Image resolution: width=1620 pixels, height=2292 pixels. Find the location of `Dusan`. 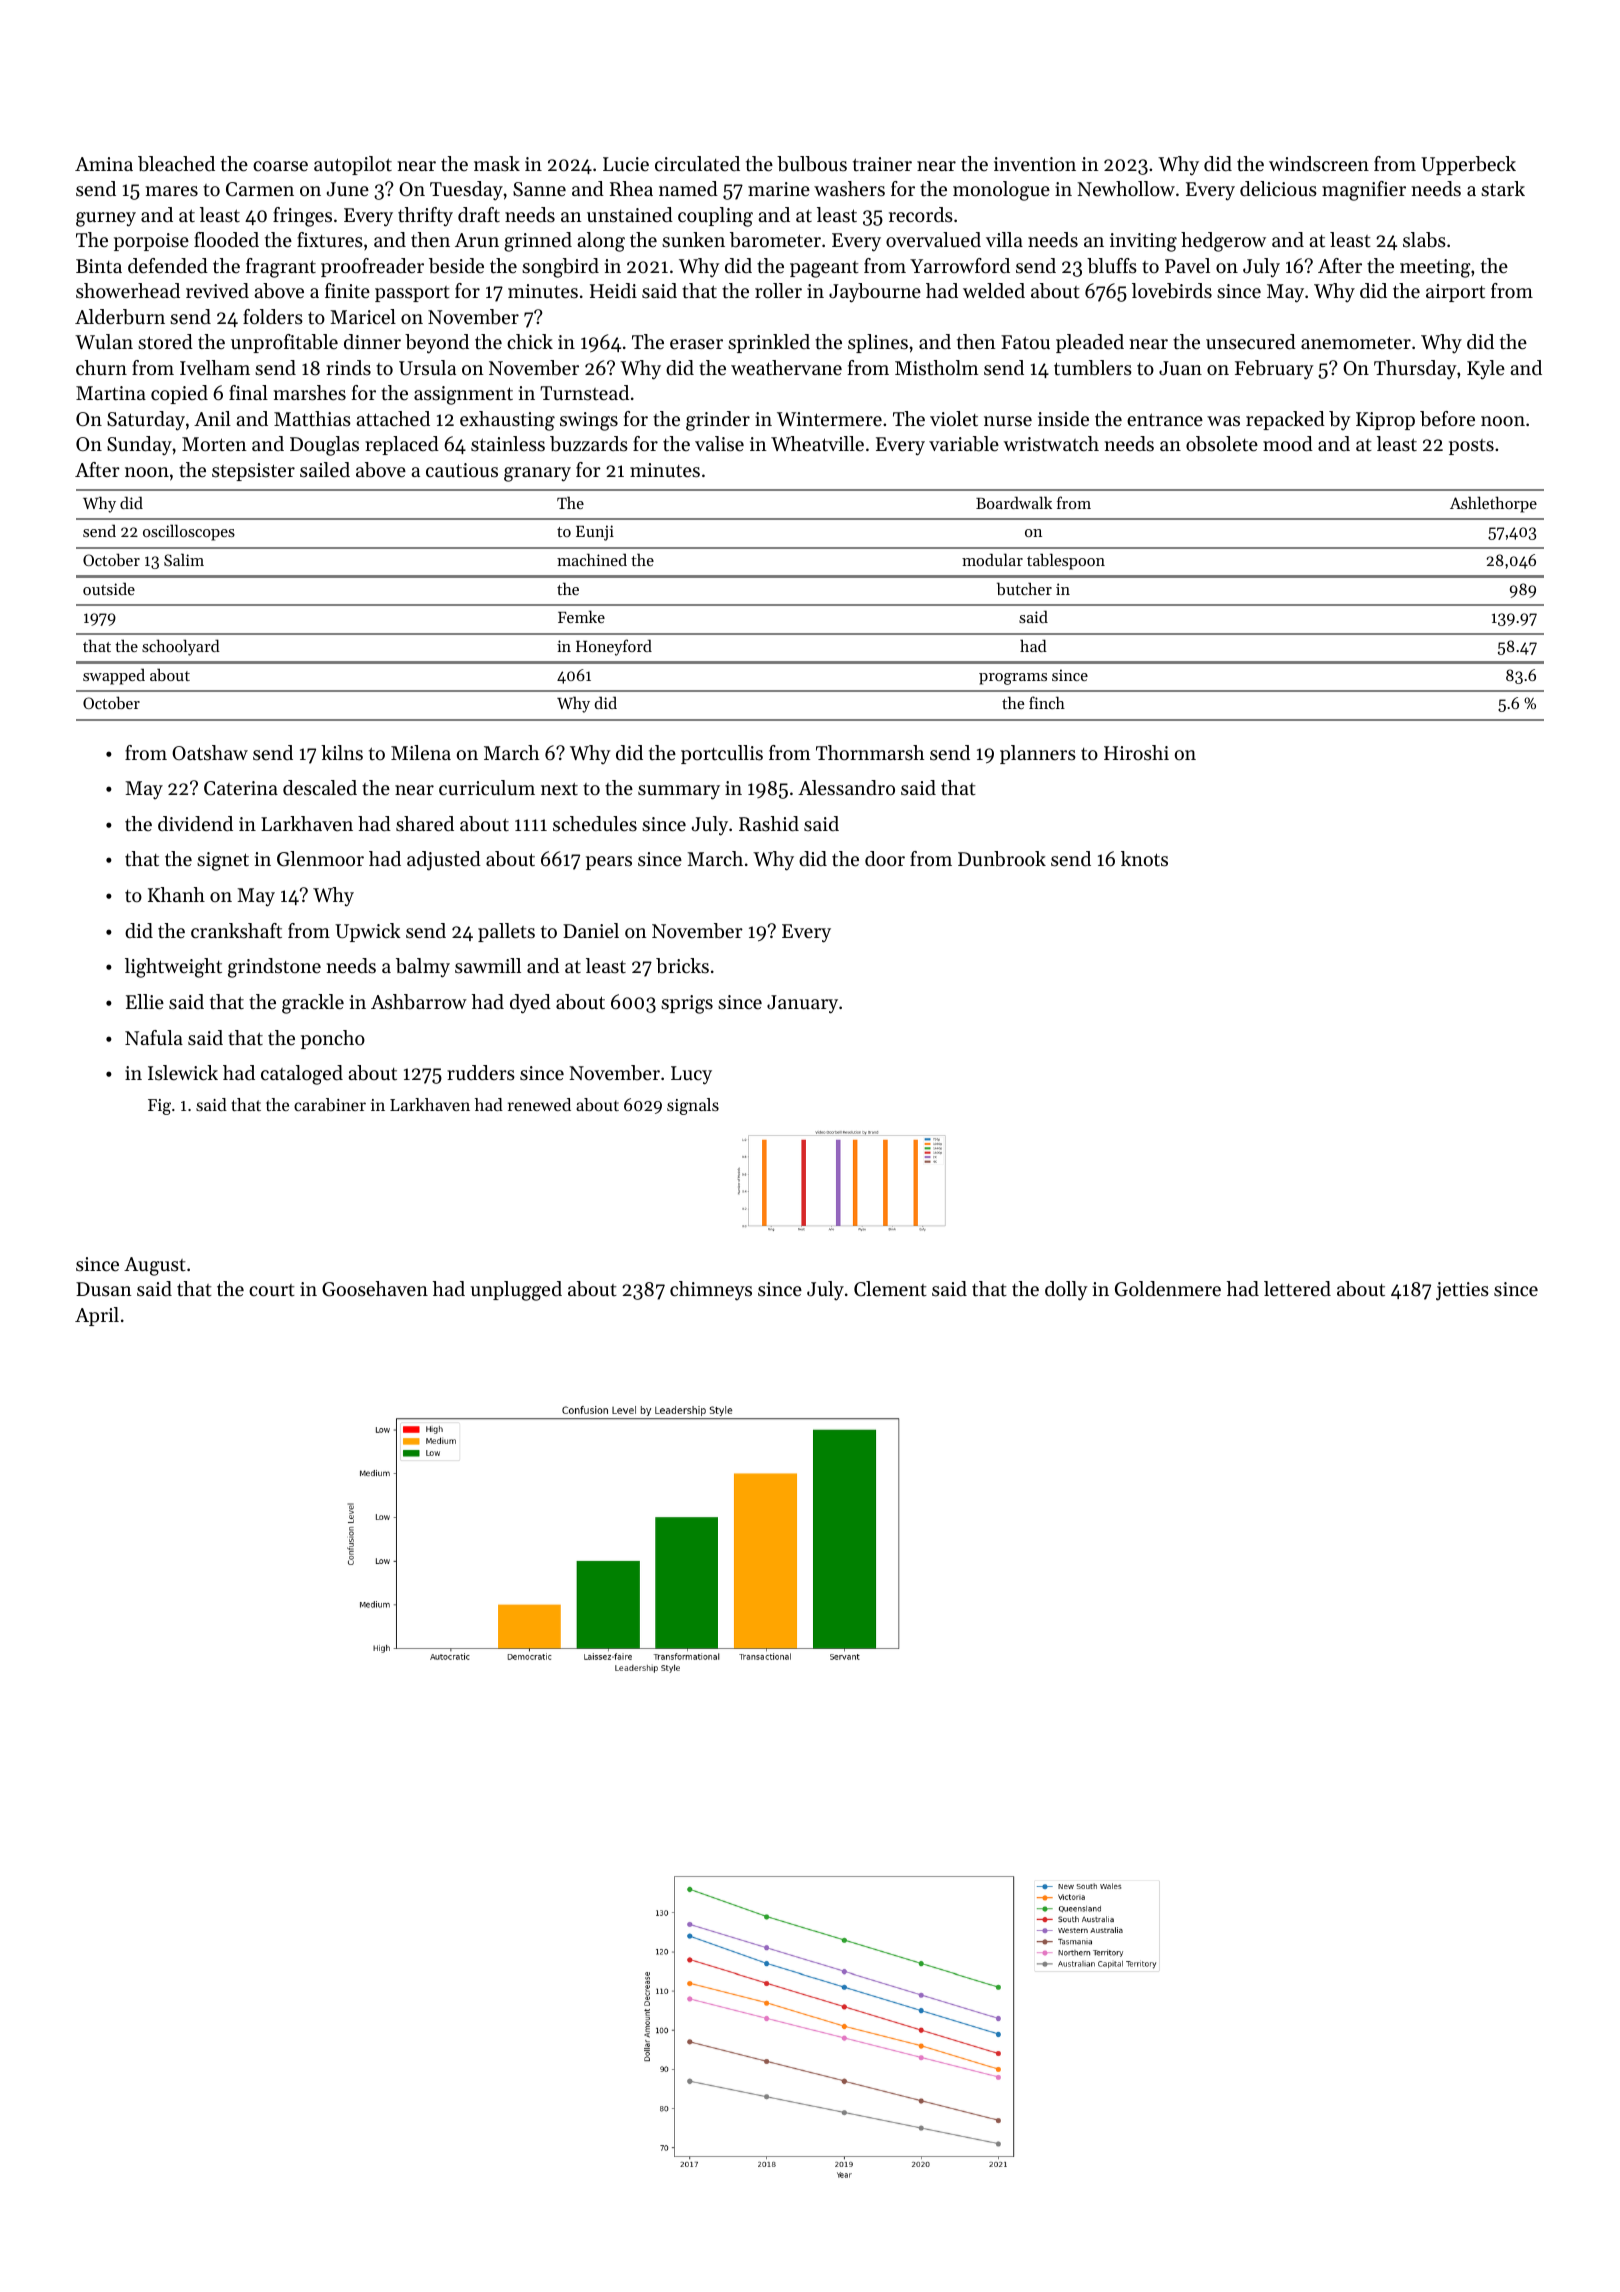

Dusan is located at coordinates (104, 1289).
